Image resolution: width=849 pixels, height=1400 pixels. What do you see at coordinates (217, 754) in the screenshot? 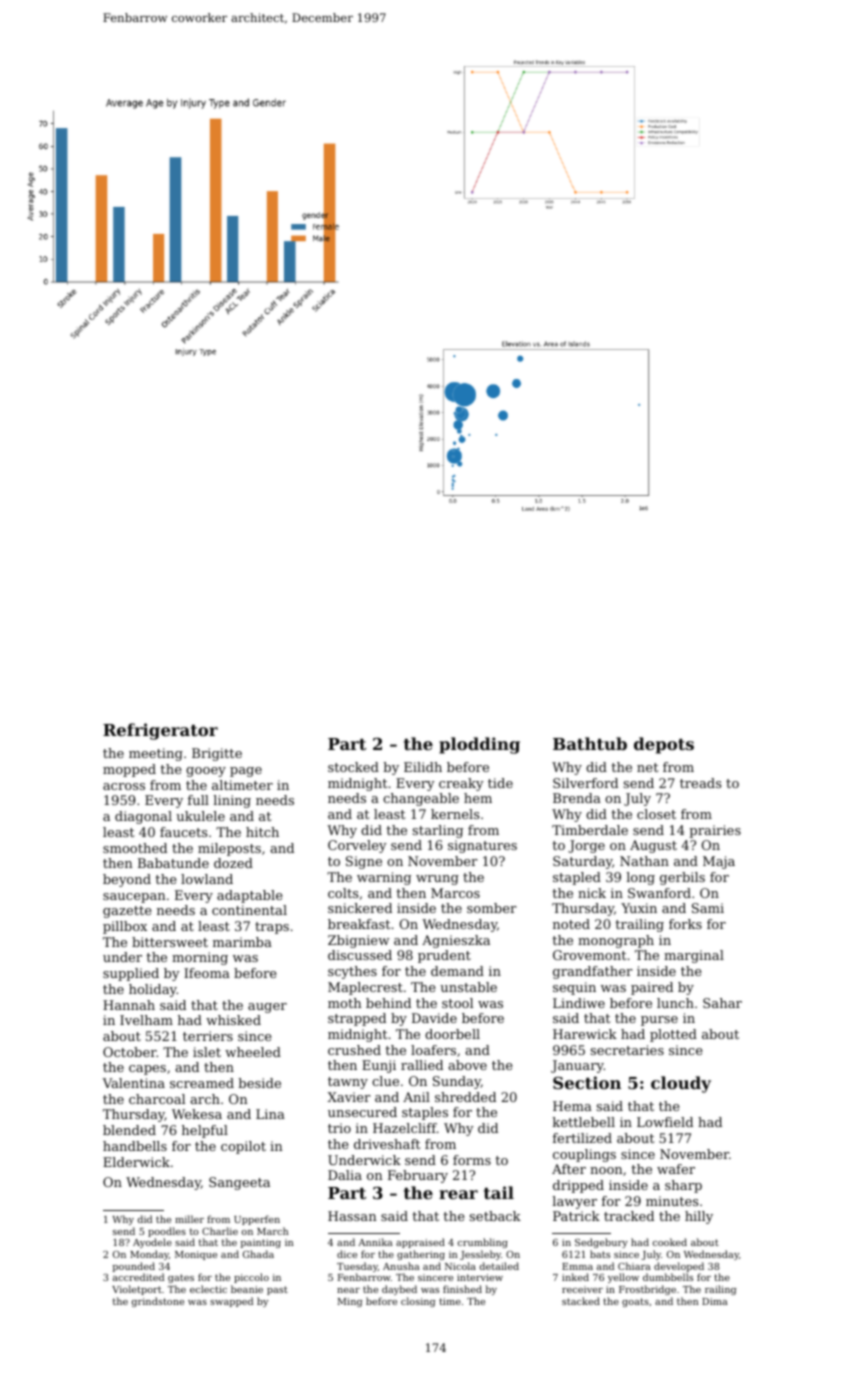
I see `Brigitte` at bounding box center [217, 754].
